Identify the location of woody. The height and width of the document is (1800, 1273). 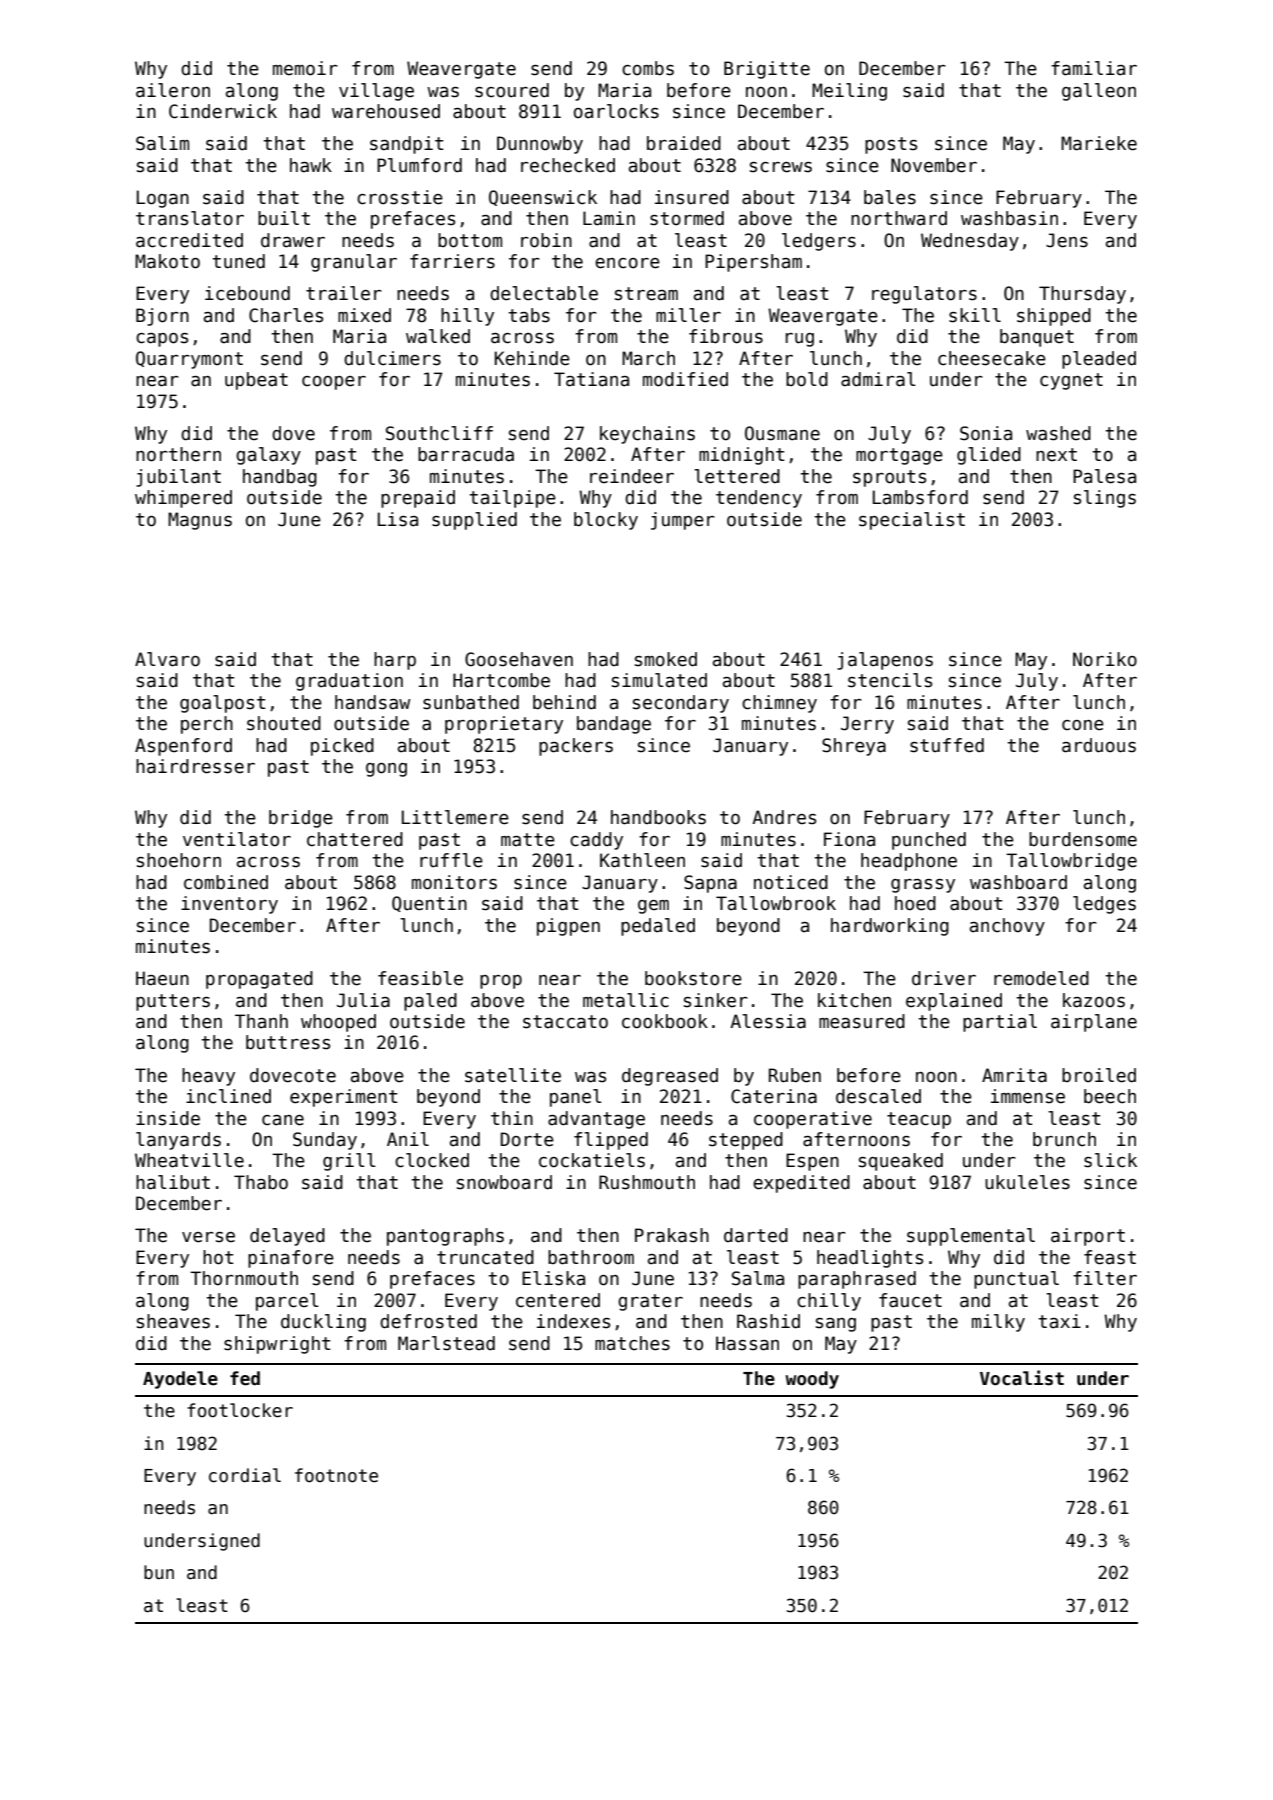
(812, 1380).
